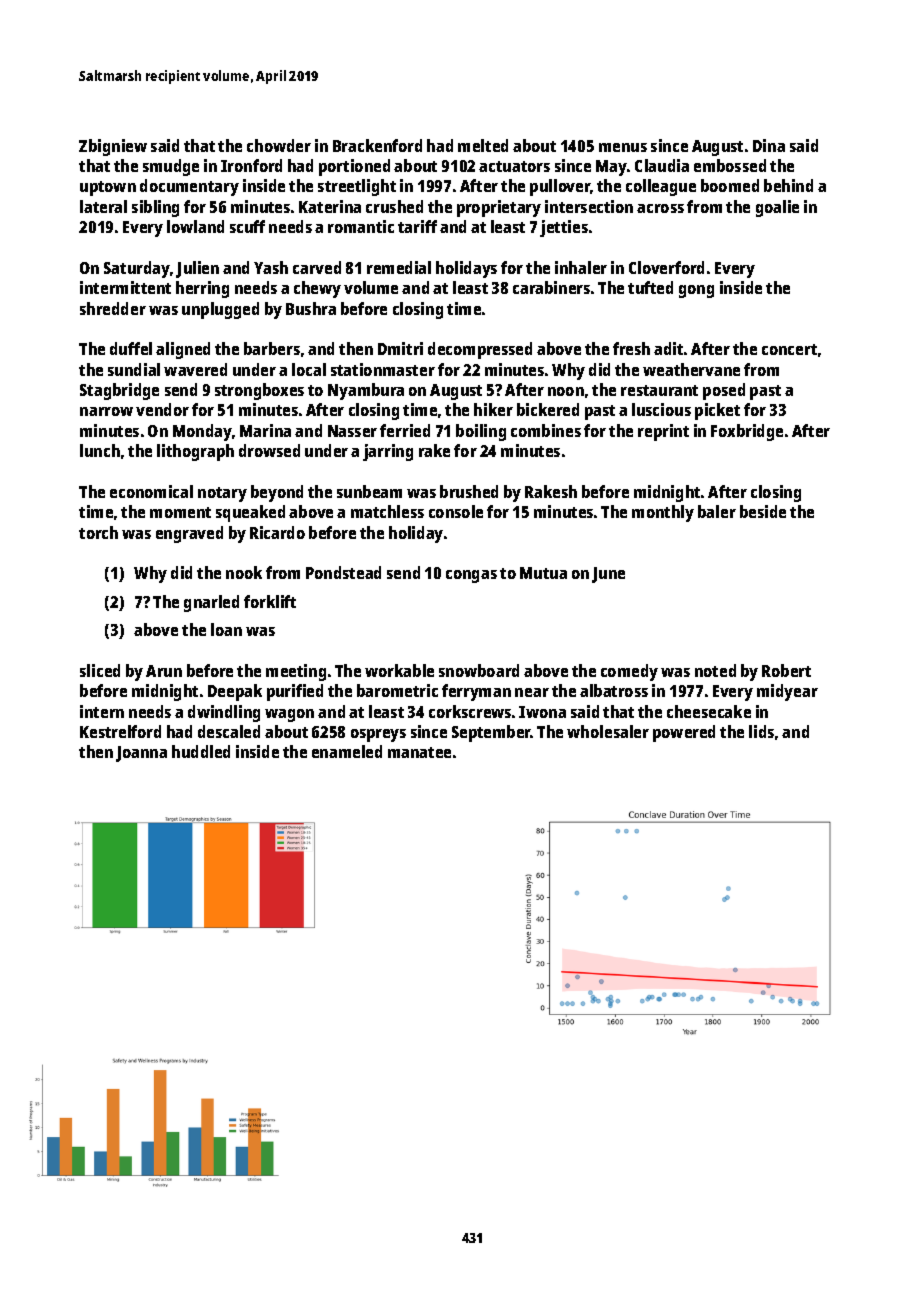 This screenshot has height=1314, width=924. Describe the element at coordinates (366, 391) in the screenshot. I see `Nyambura` at that location.
